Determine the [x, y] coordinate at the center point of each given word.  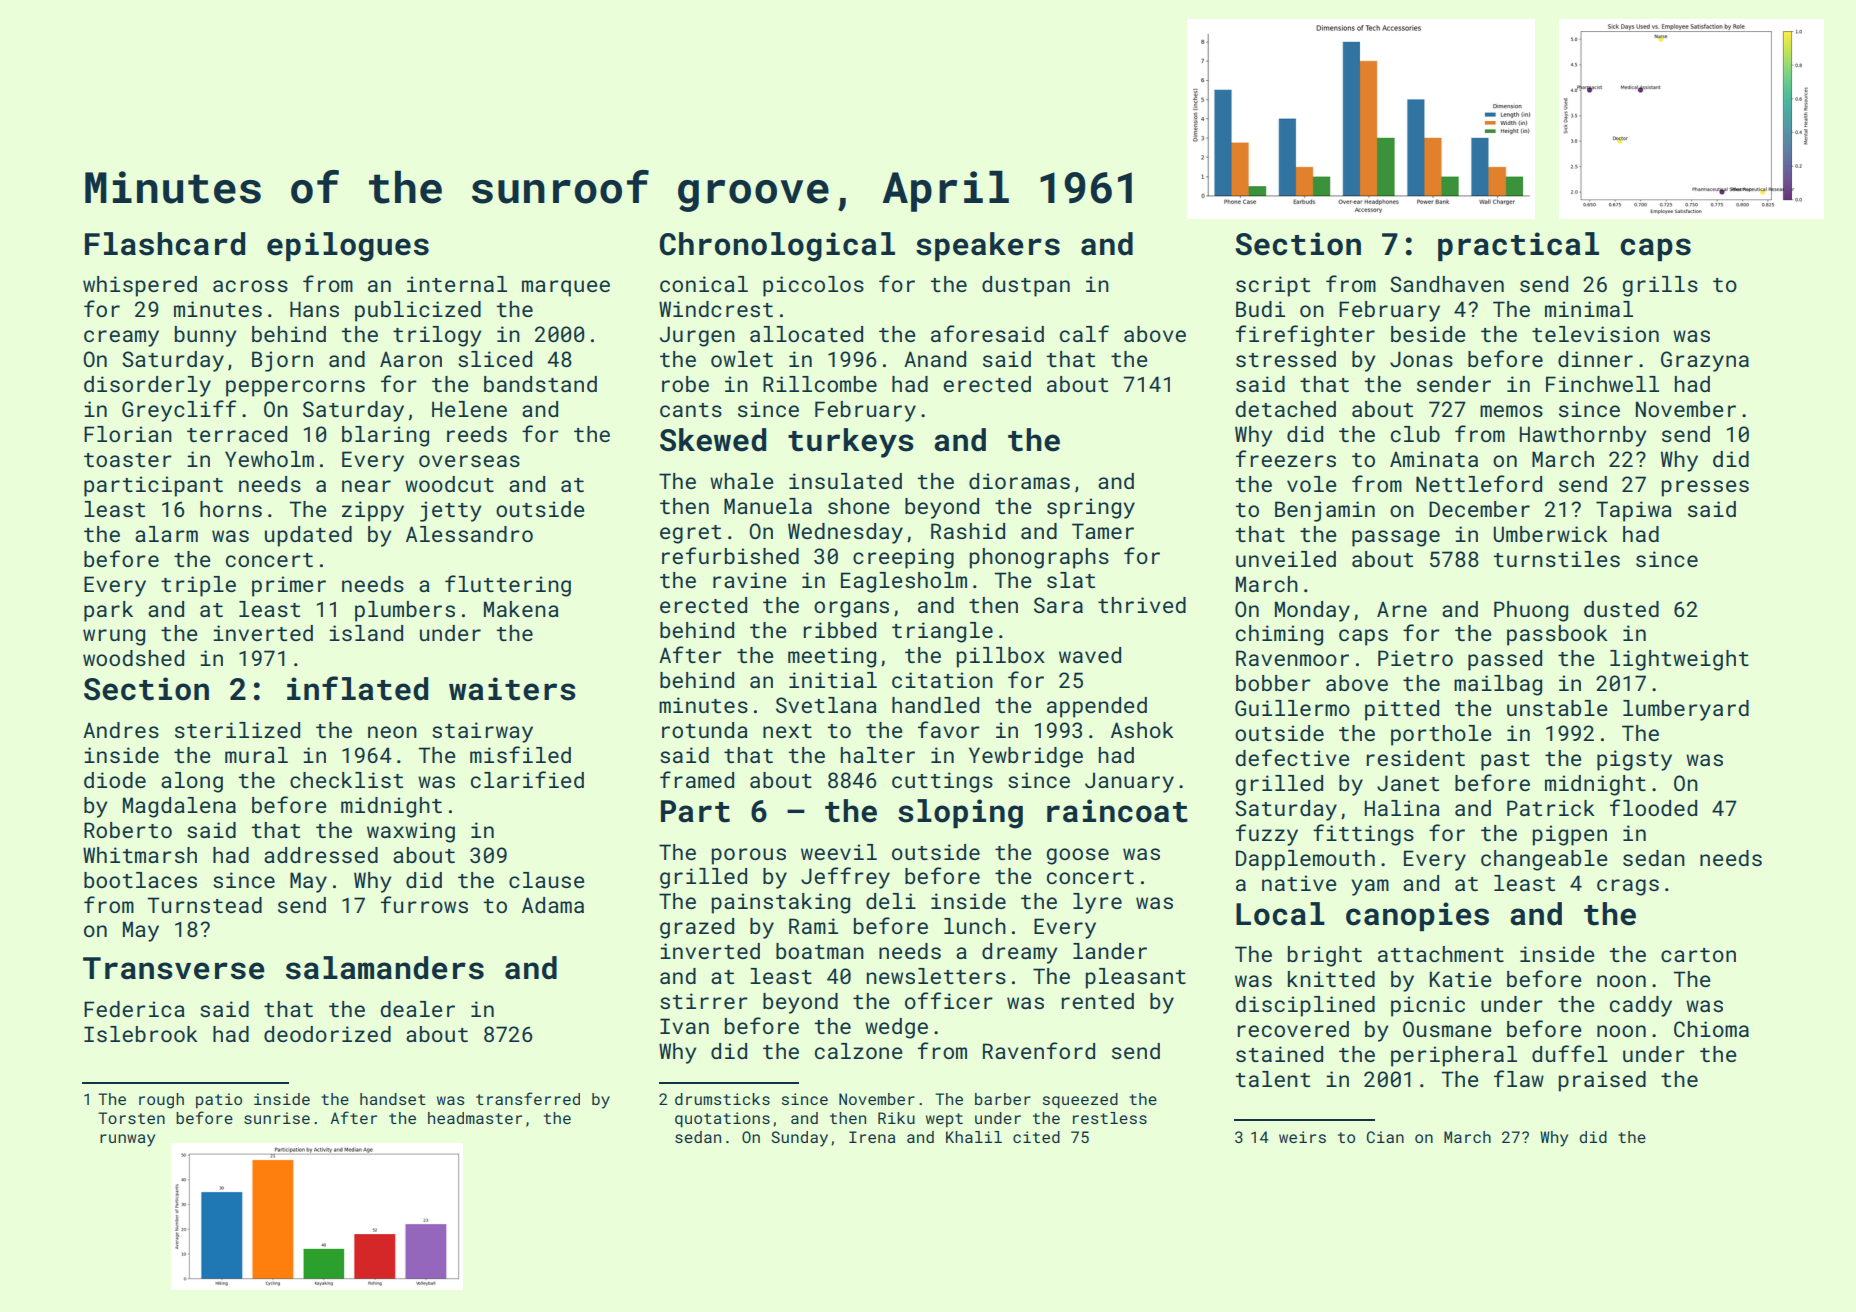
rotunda [705, 730]
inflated [357, 688]
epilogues [348, 247]
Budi [1260, 309]
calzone [859, 1051]
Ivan [684, 1026]
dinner [1595, 359]
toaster [128, 460]
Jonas [1421, 359]
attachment [1441, 954]
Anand [935, 359]
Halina [1402, 808]
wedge [896, 1028]
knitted [1331, 979]
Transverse [174, 968]
